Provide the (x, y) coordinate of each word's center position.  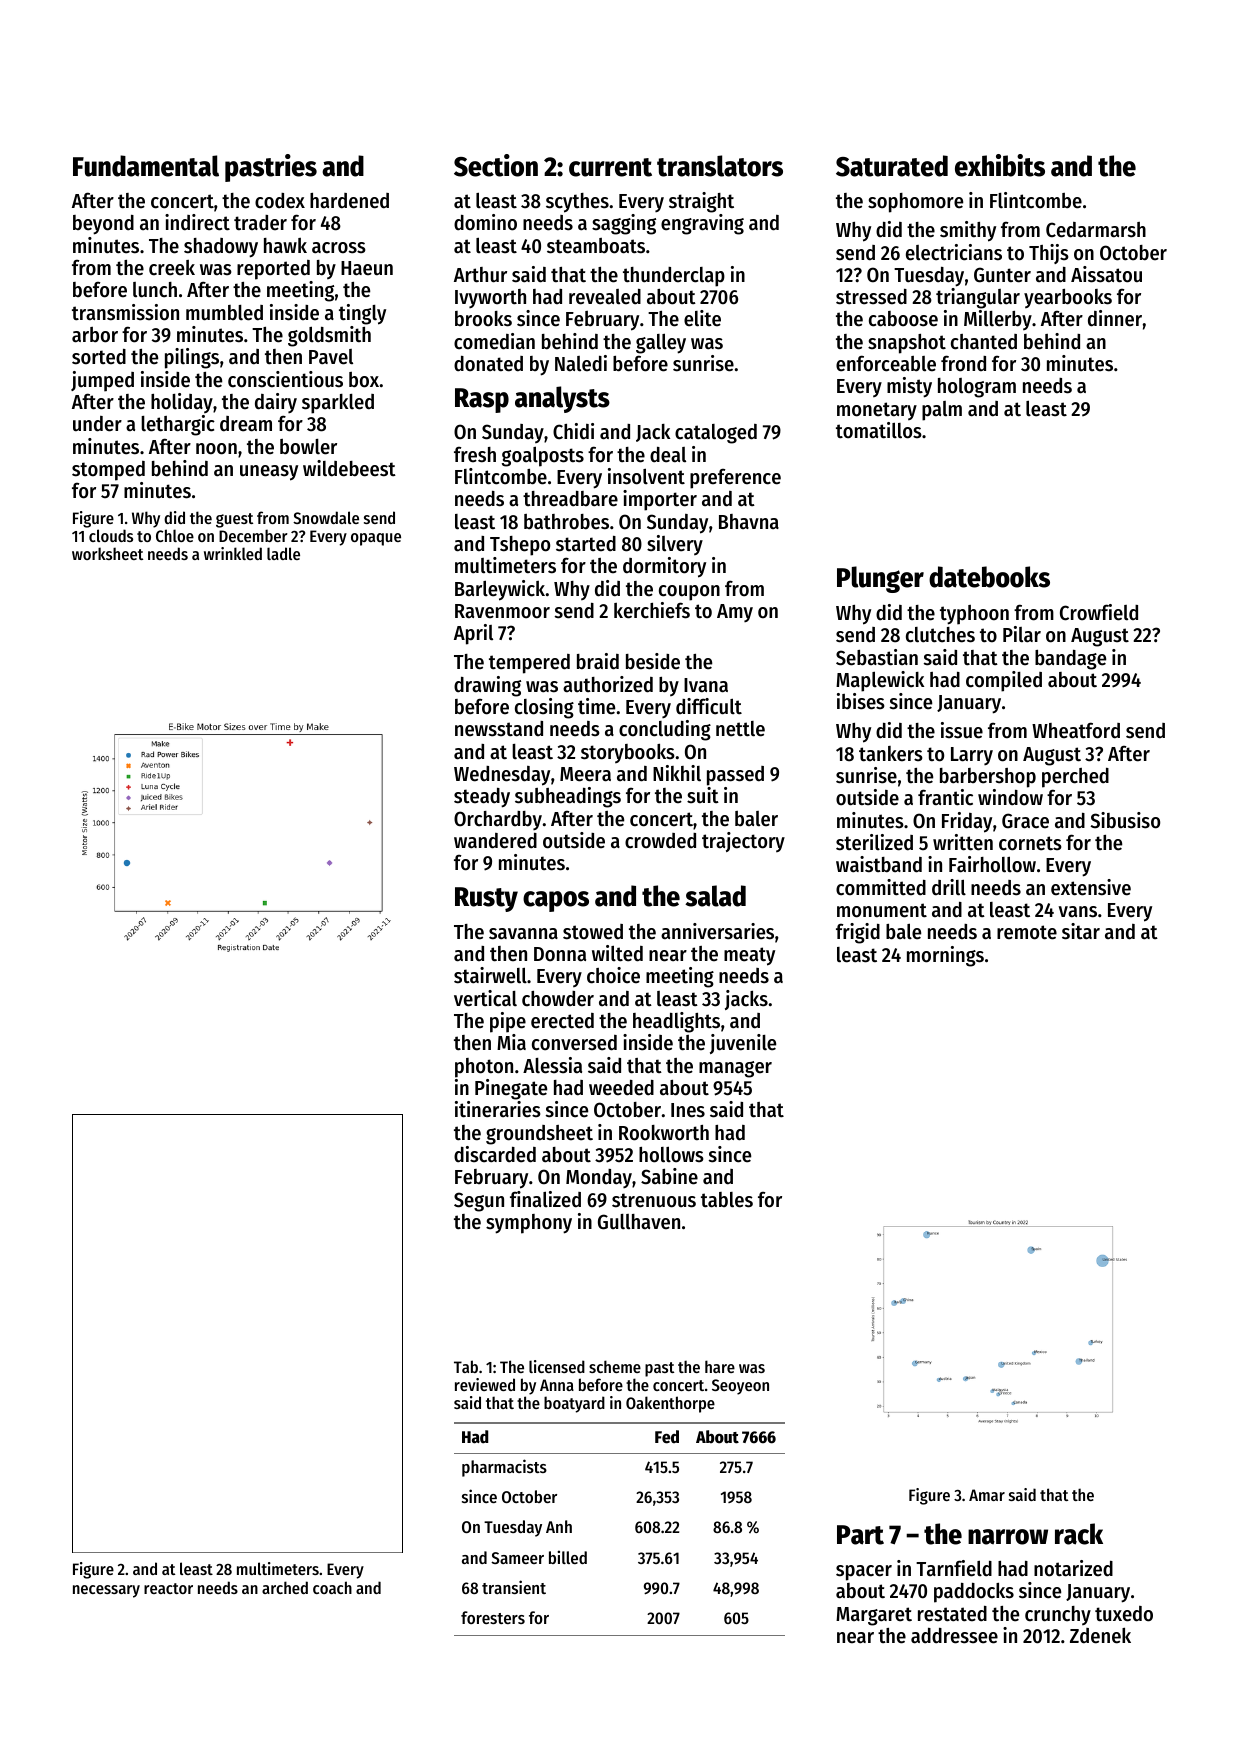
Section (496, 165)
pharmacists (504, 1468)
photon (484, 1068)
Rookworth (664, 1133)
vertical (485, 998)
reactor (168, 1588)
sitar (1081, 931)
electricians (954, 252)
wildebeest (349, 468)
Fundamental (146, 166)
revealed (605, 297)
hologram (977, 388)
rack (1079, 1534)
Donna (560, 954)
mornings (945, 956)
